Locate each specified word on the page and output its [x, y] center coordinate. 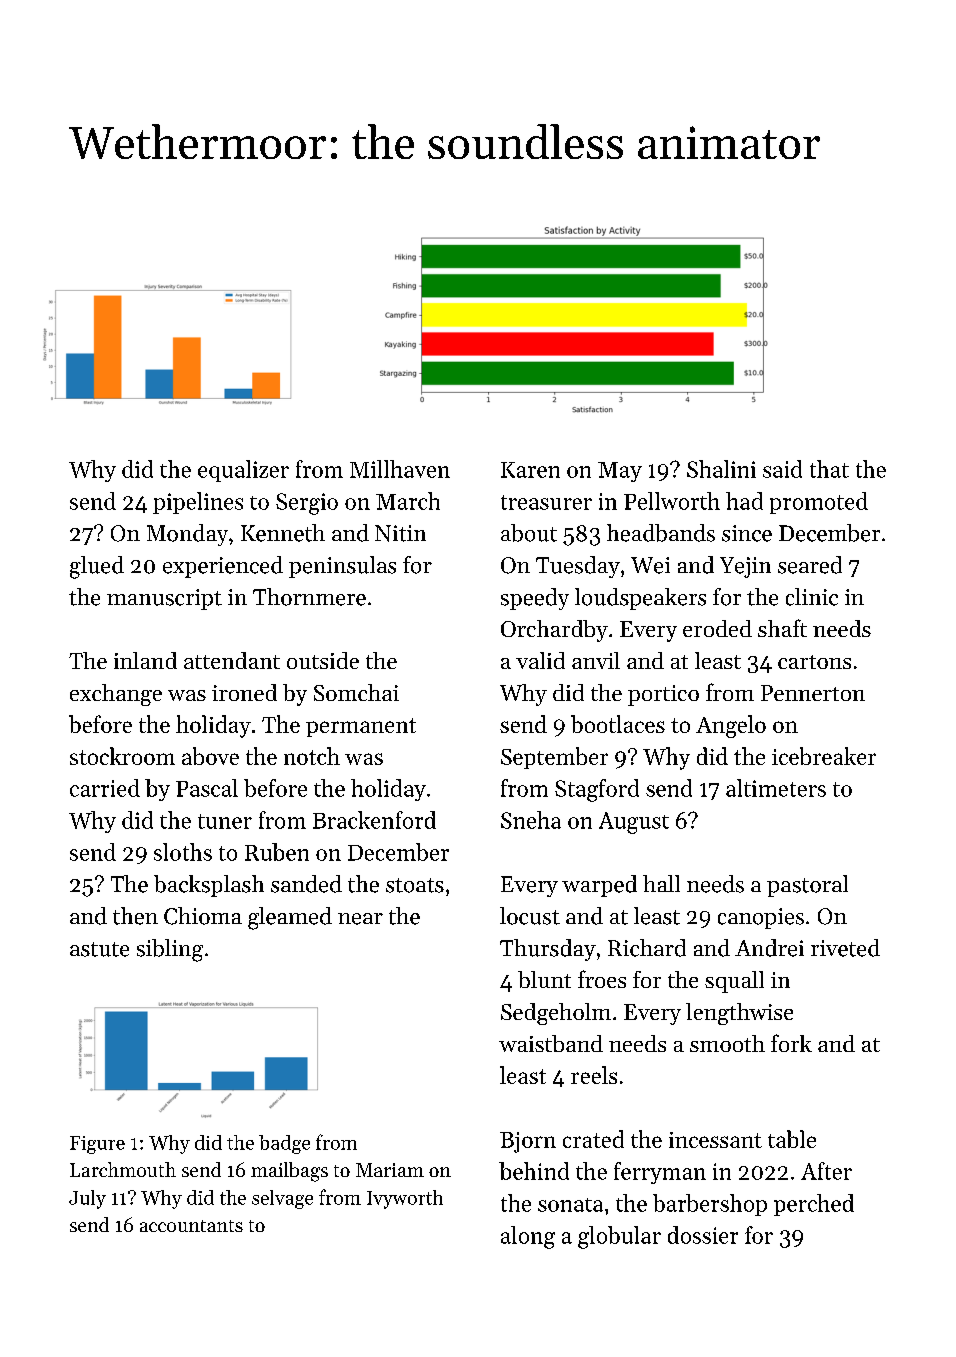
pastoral [807, 886]
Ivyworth [405, 1199]
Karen [530, 470]
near [360, 919]
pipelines [198, 503]
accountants [191, 1226]
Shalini [721, 469]
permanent [361, 727]
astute [99, 949]
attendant [232, 660]
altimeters [776, 788]
